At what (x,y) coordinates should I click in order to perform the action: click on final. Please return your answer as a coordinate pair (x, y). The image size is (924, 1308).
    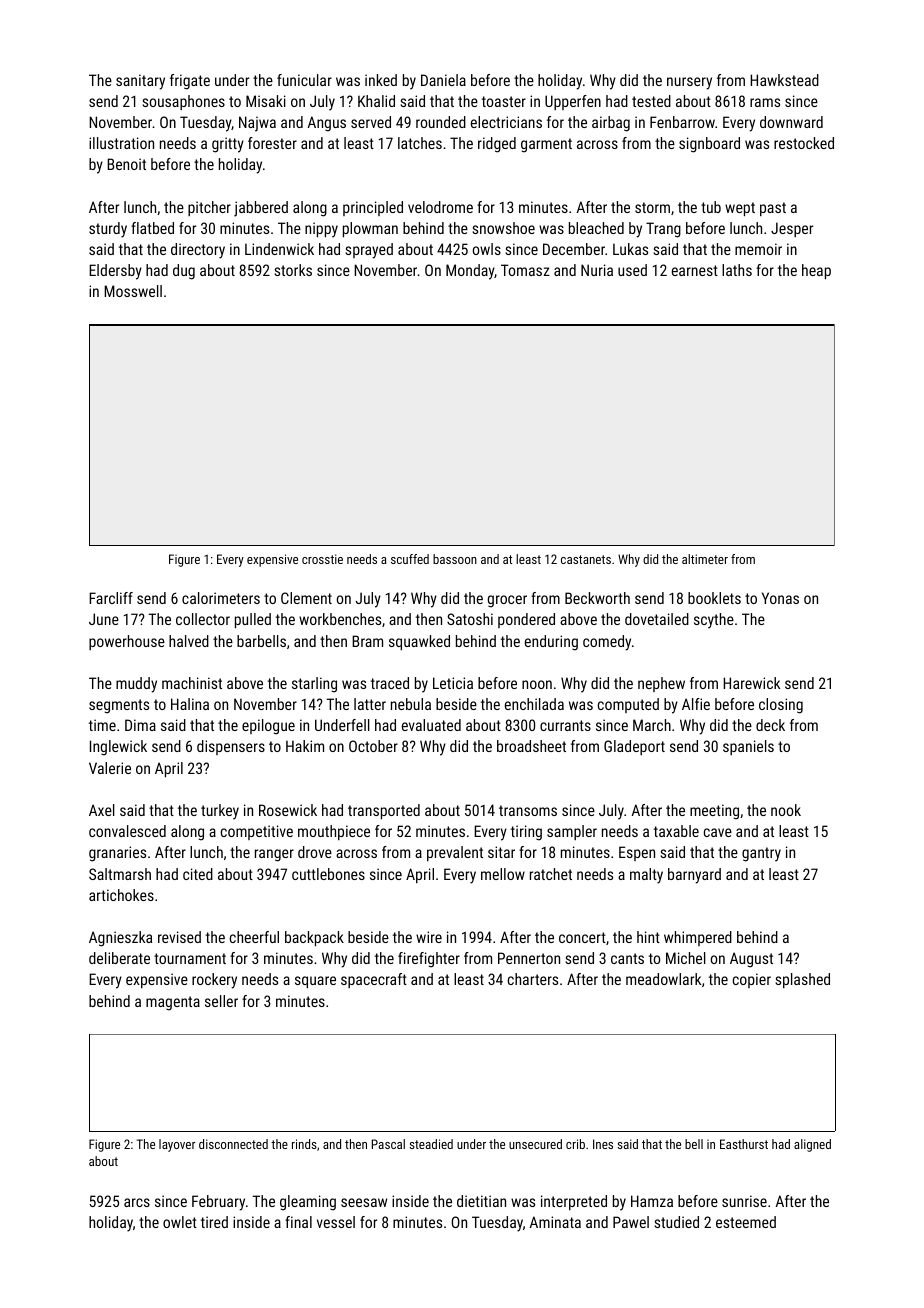
    Looking at the image, I should click on (298, 1222).
